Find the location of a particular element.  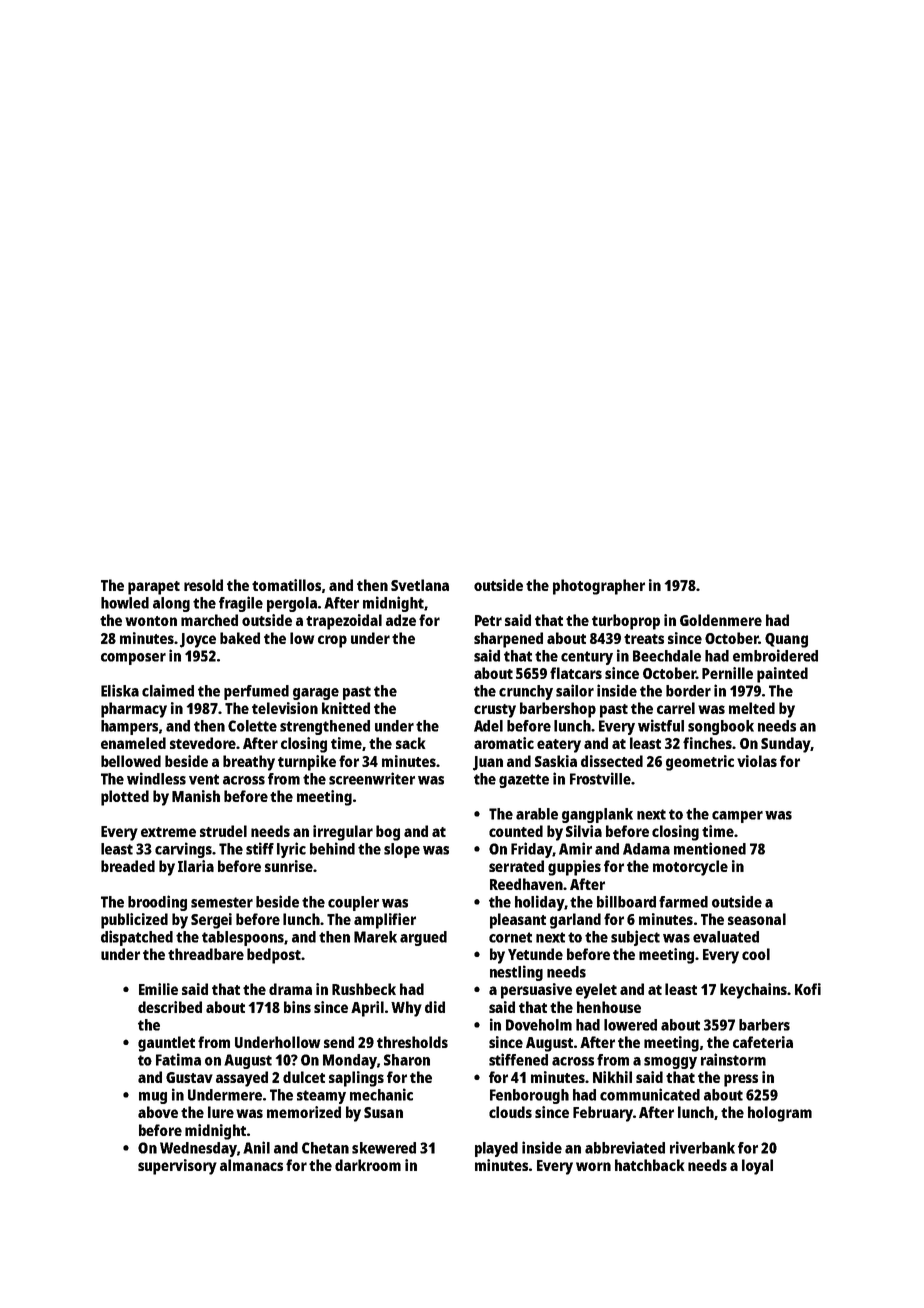

Wednesday is located at coordinates (198, 1149).
